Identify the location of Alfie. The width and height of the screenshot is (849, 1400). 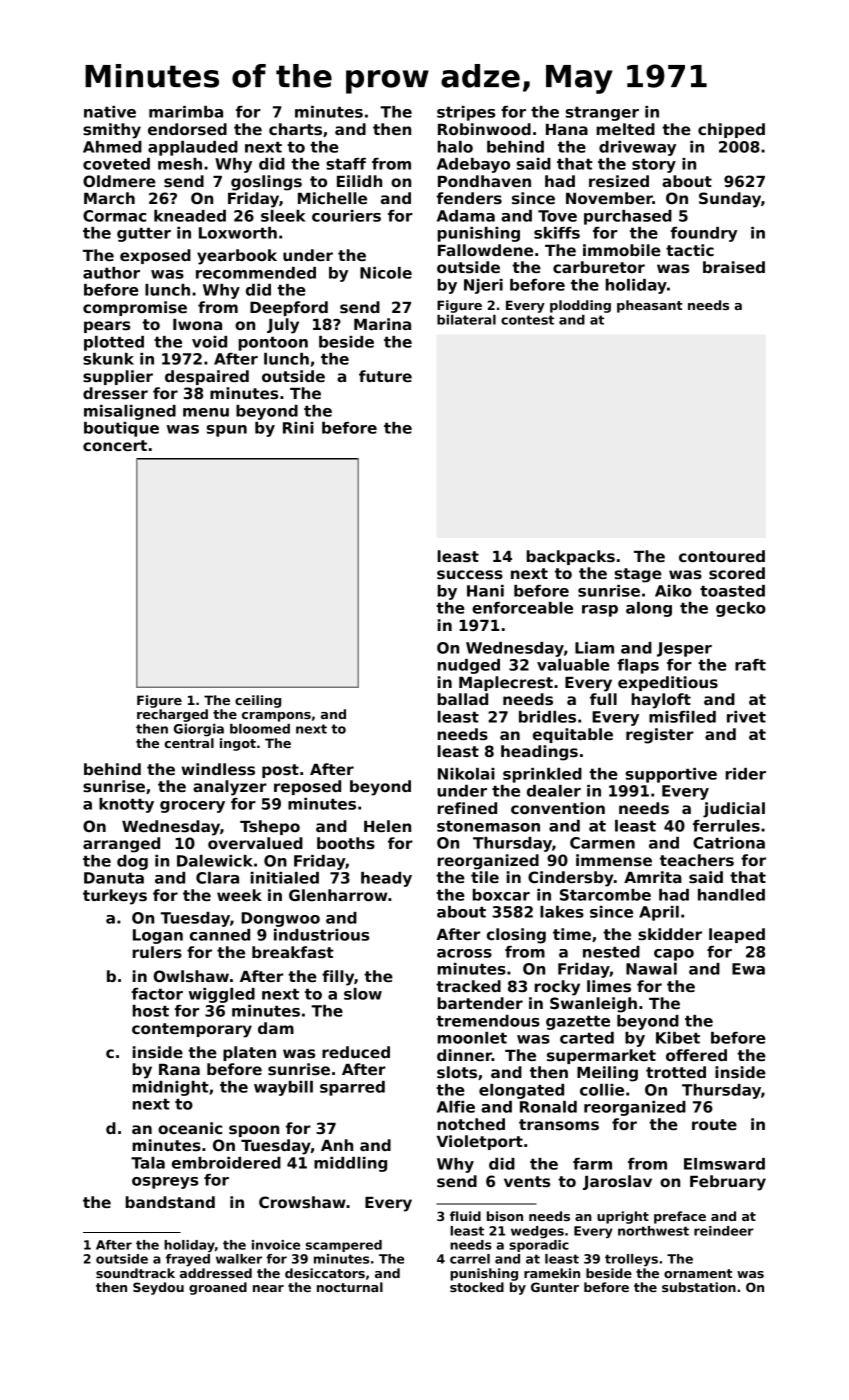
(456, 1107).
